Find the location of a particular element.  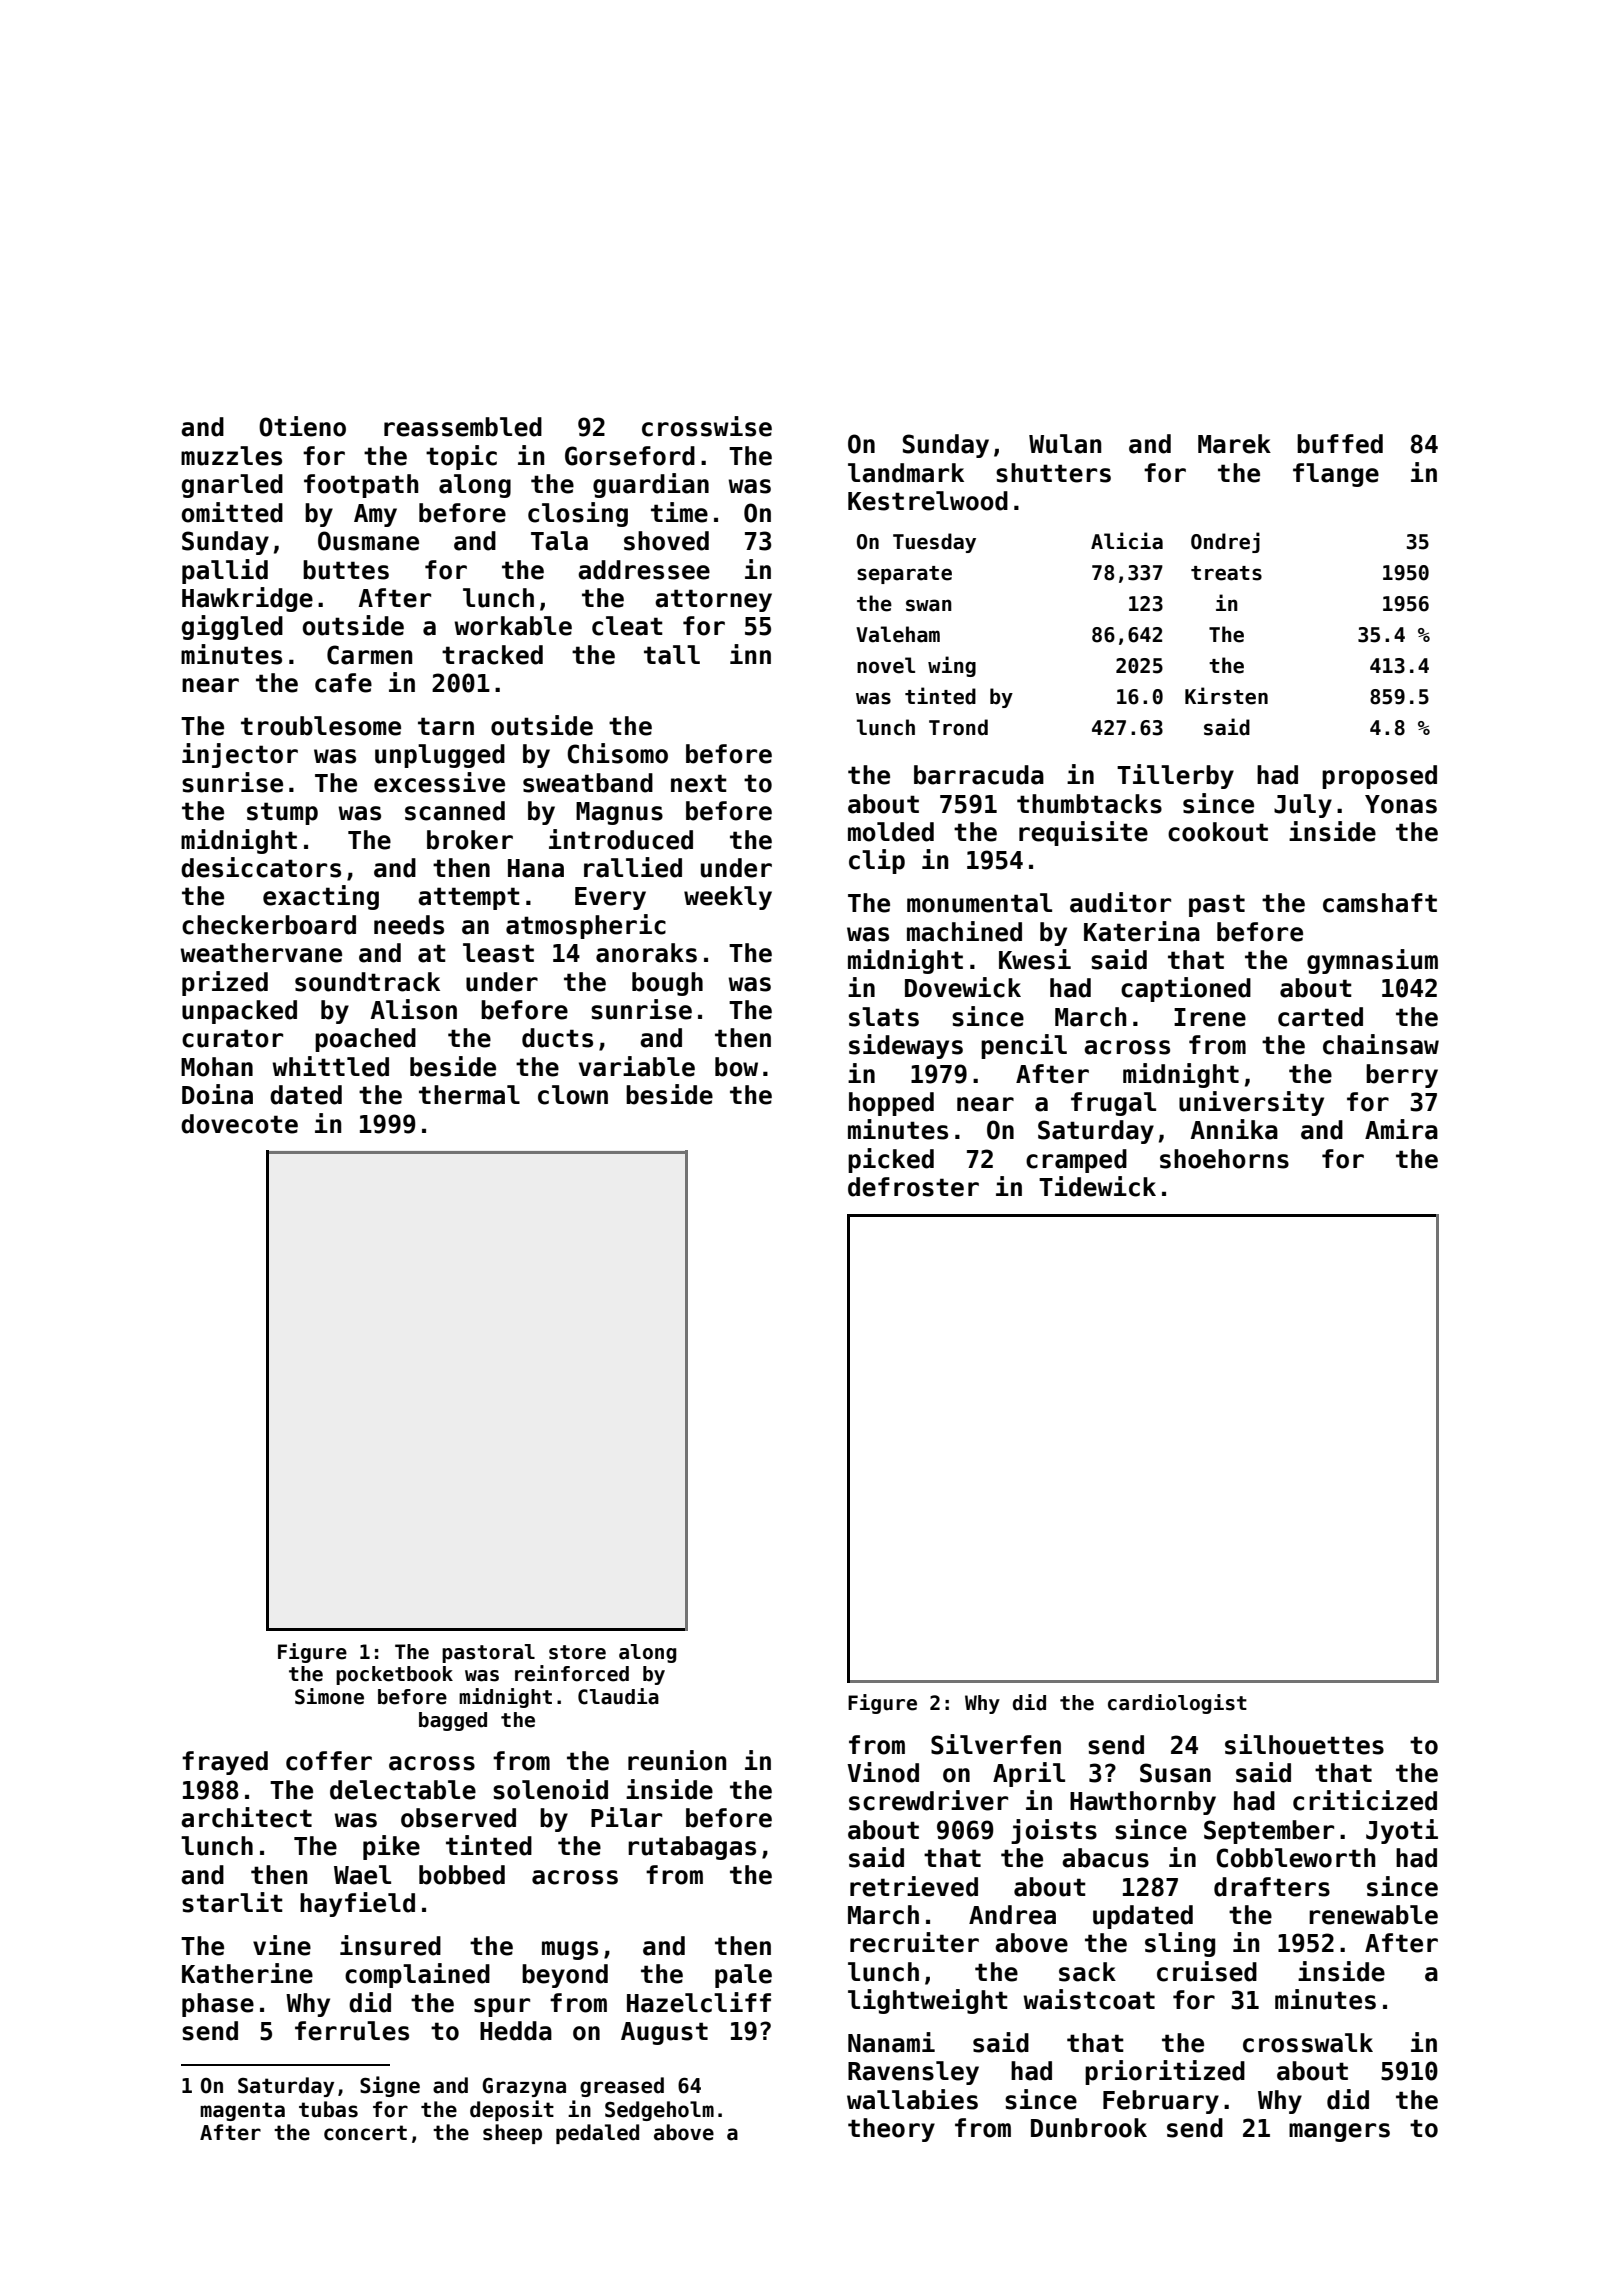

crosswise is located at coordinates (707, 426).
